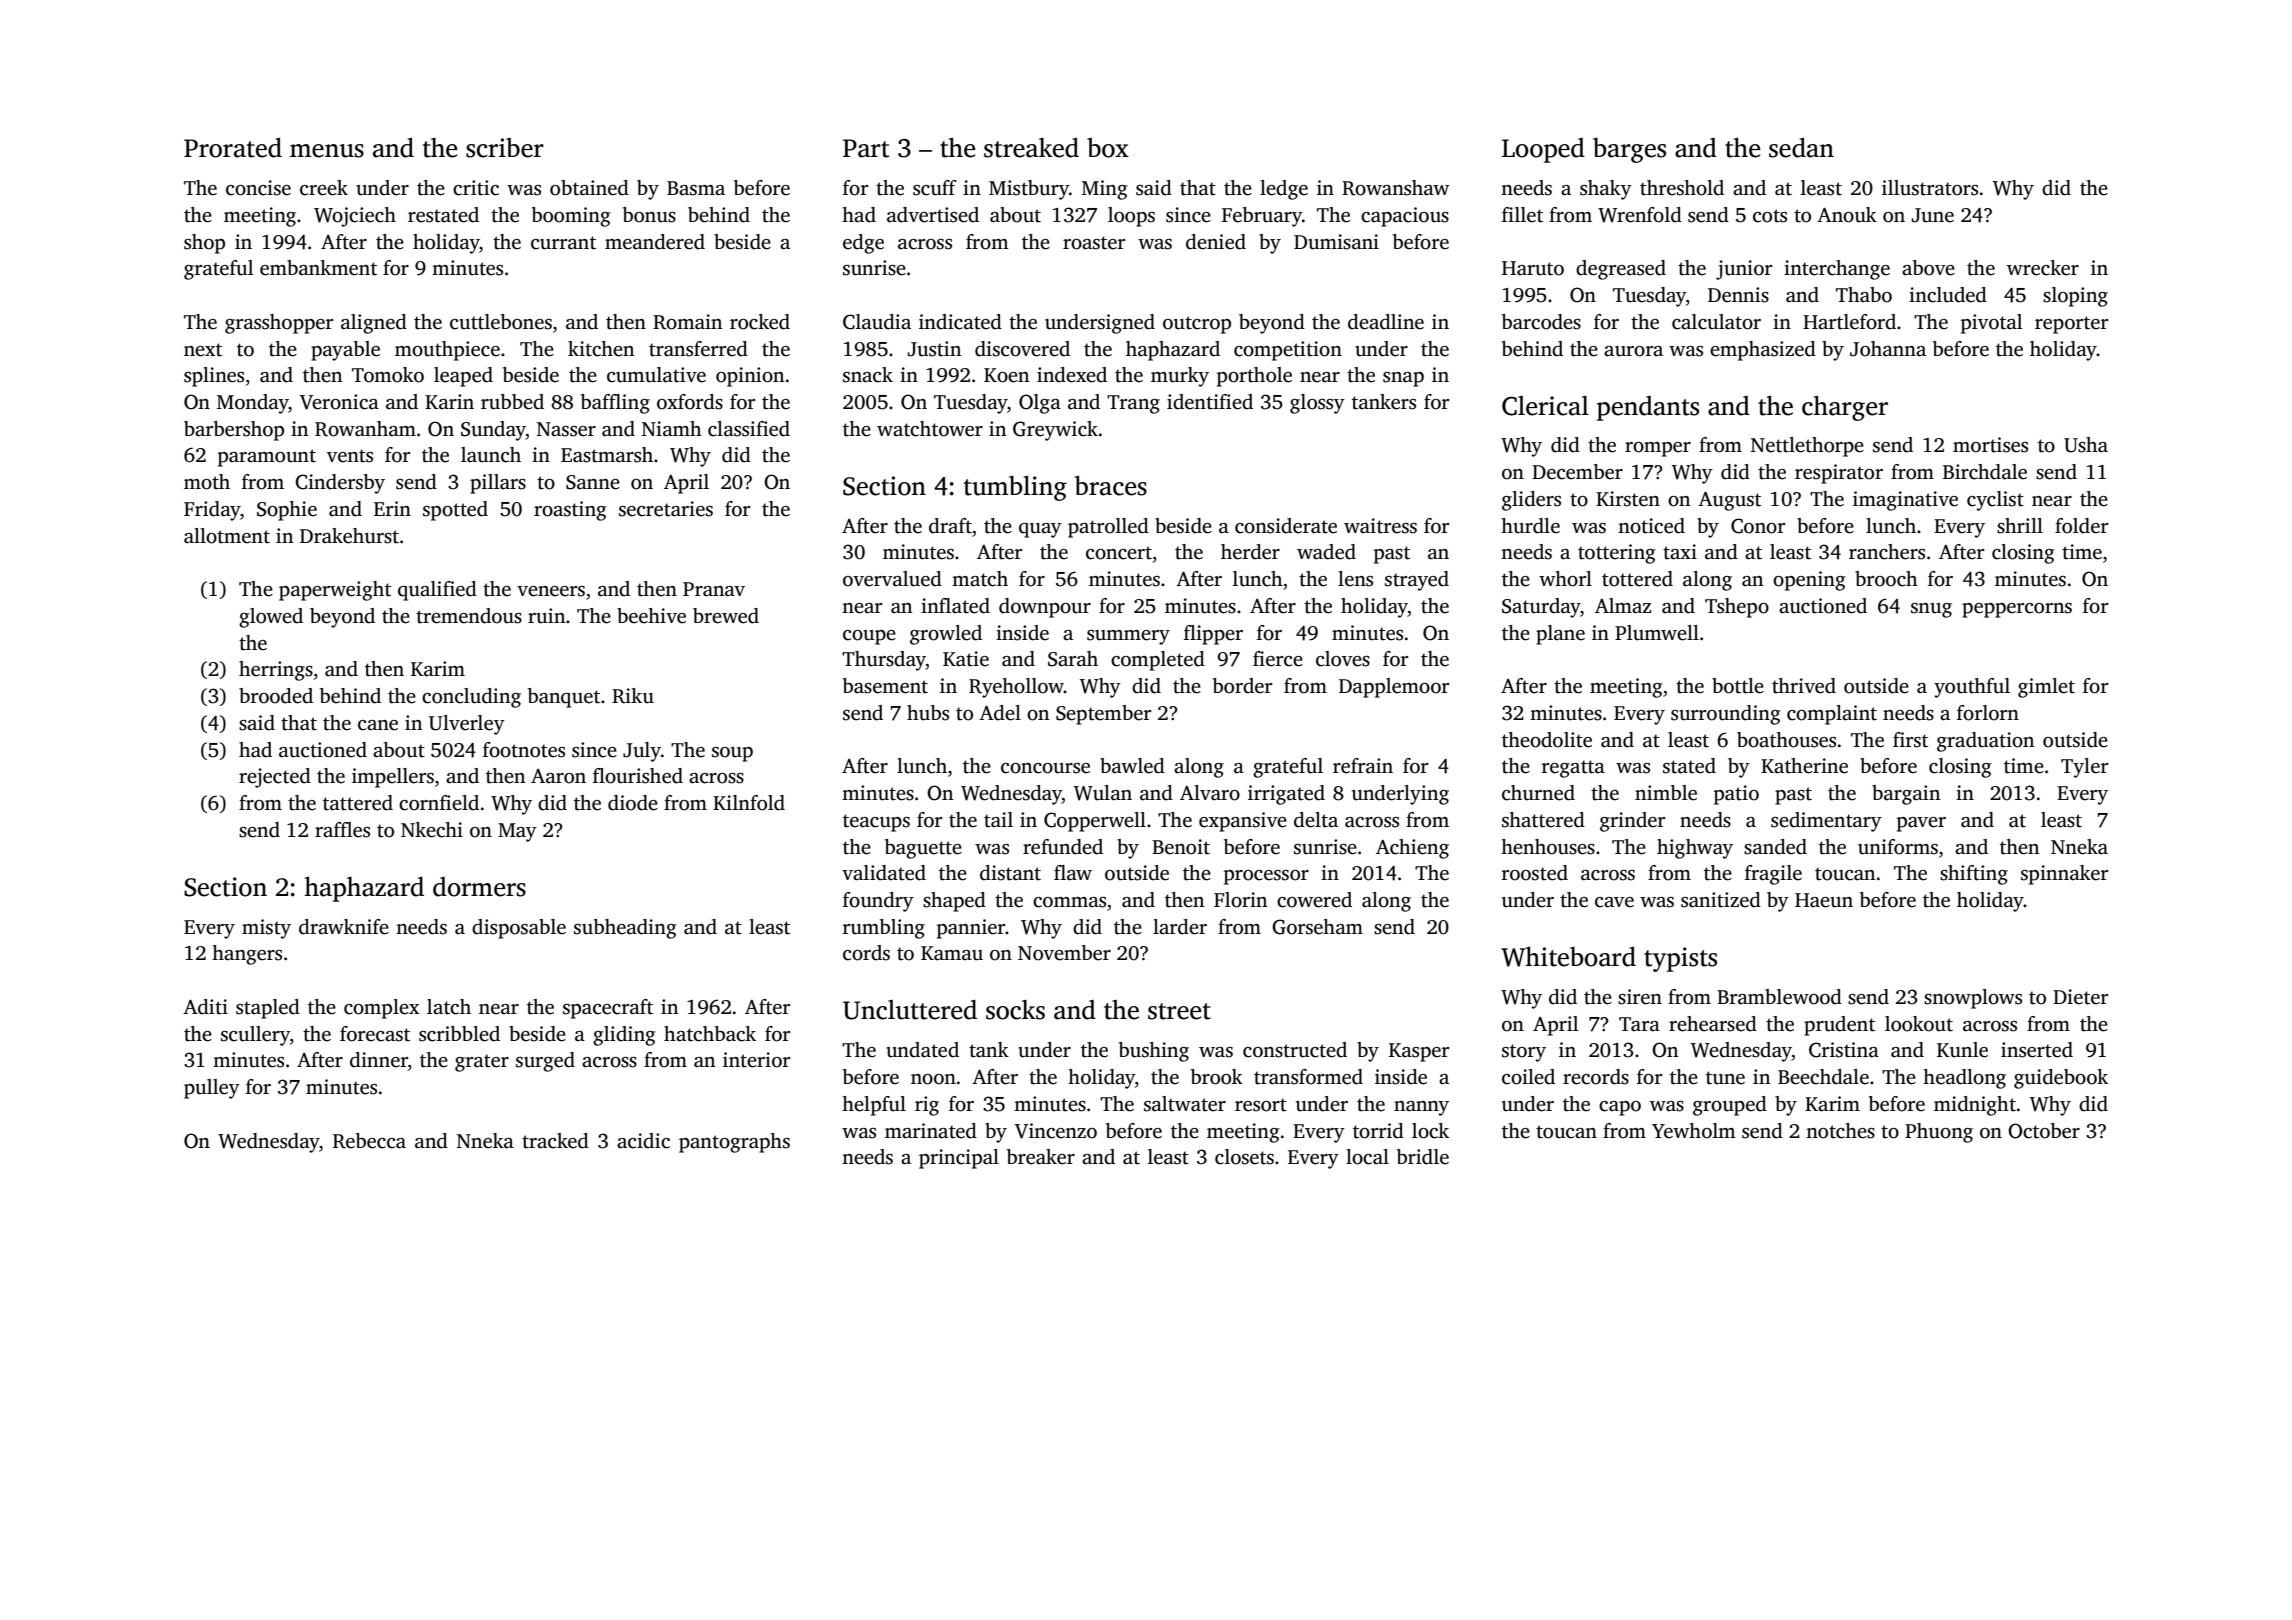 The image size is (2292, 1620). Describe the element at coordinates (1132, 766) in the screenshot. I see `bawled` at that location.
